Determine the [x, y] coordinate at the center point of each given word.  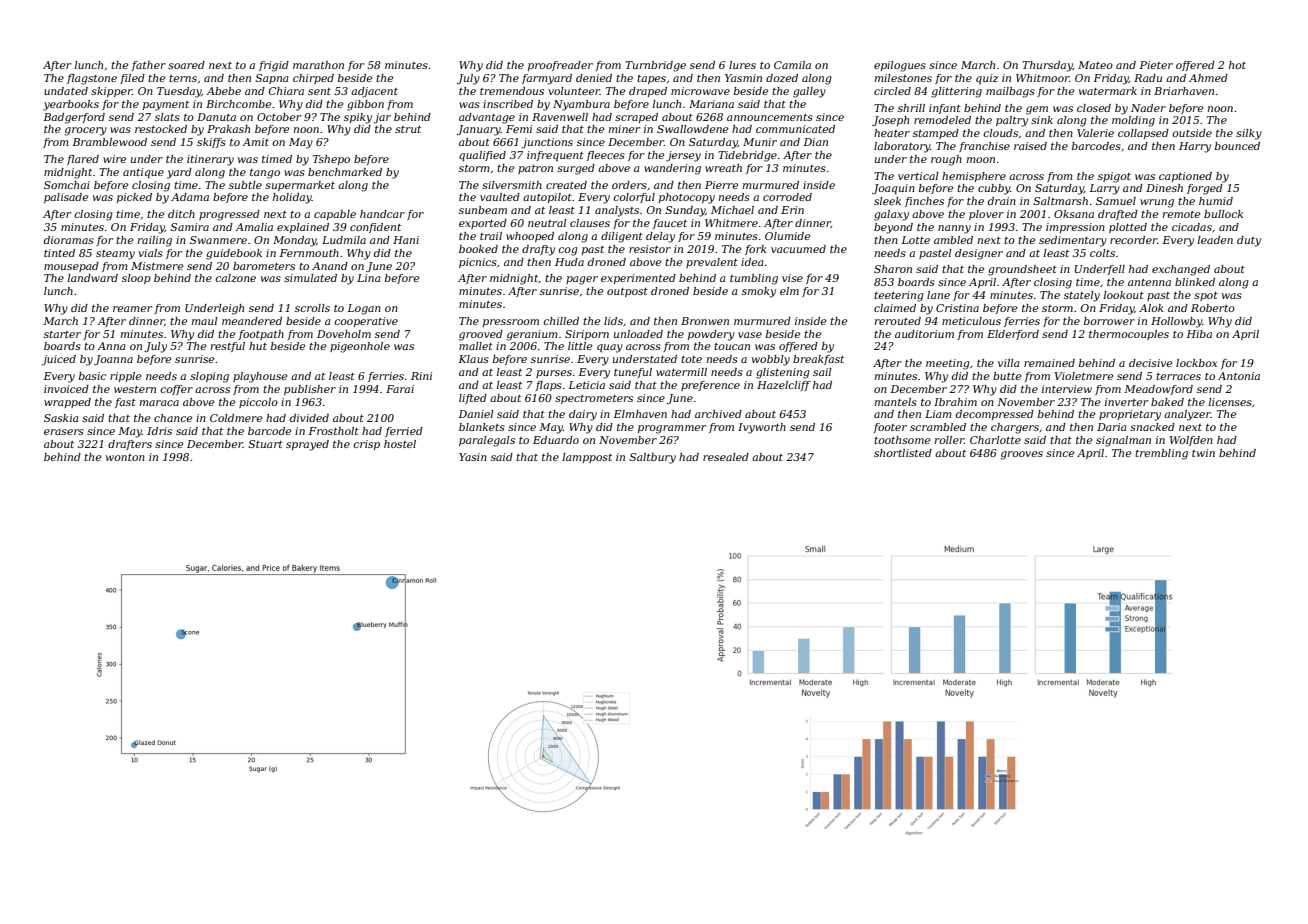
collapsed [1143, 134]
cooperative [366, 322]
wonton [125, 457]
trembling [1161, 454]
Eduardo [556, 440]
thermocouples [1129, 335]
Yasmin [743, 78]
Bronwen [705, 321]
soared [186, 65]
